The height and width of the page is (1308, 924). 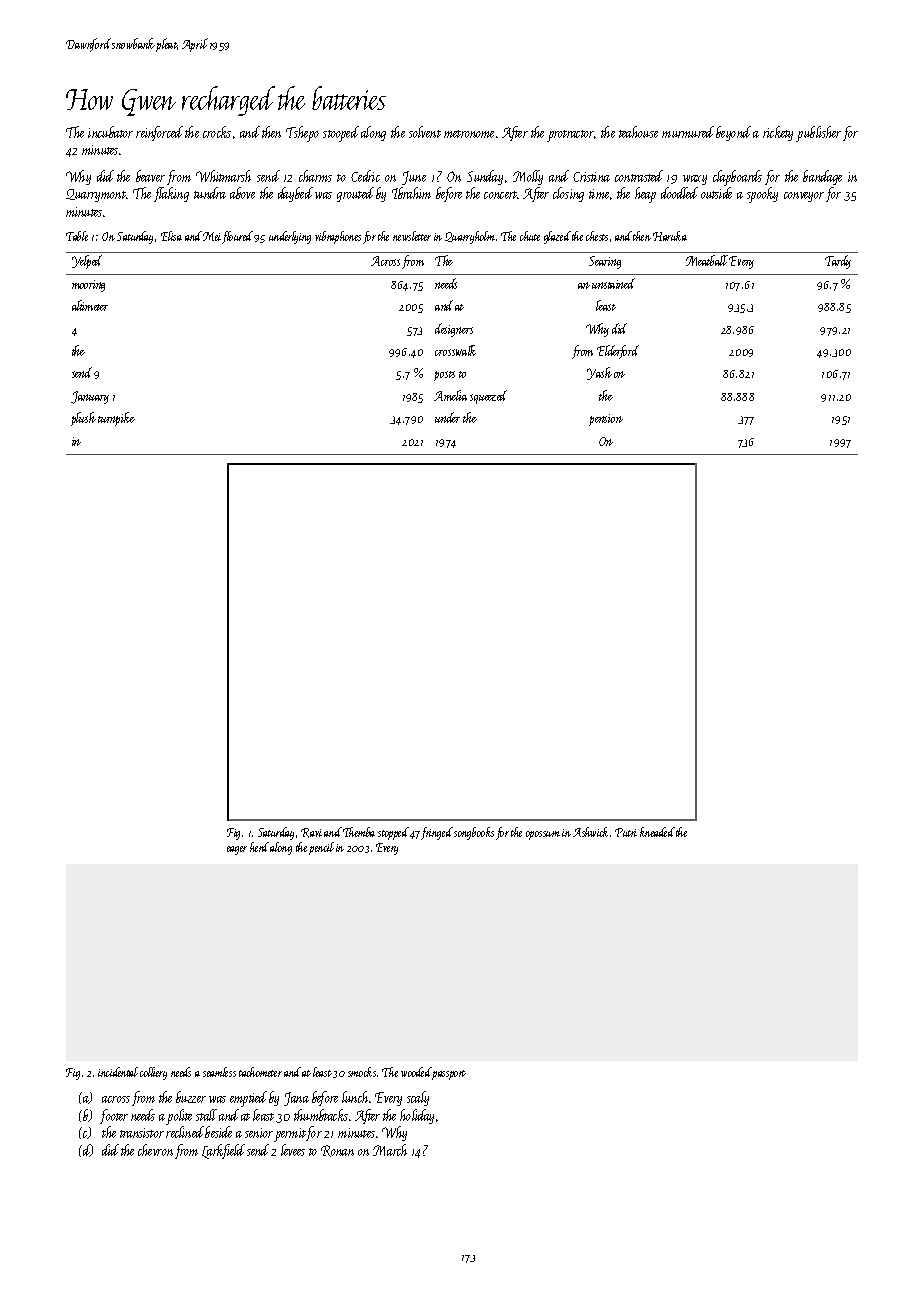 What do you see at coordinates (116, 419) in the page?
I see `turnpike` at bounding box center [116, 419].
